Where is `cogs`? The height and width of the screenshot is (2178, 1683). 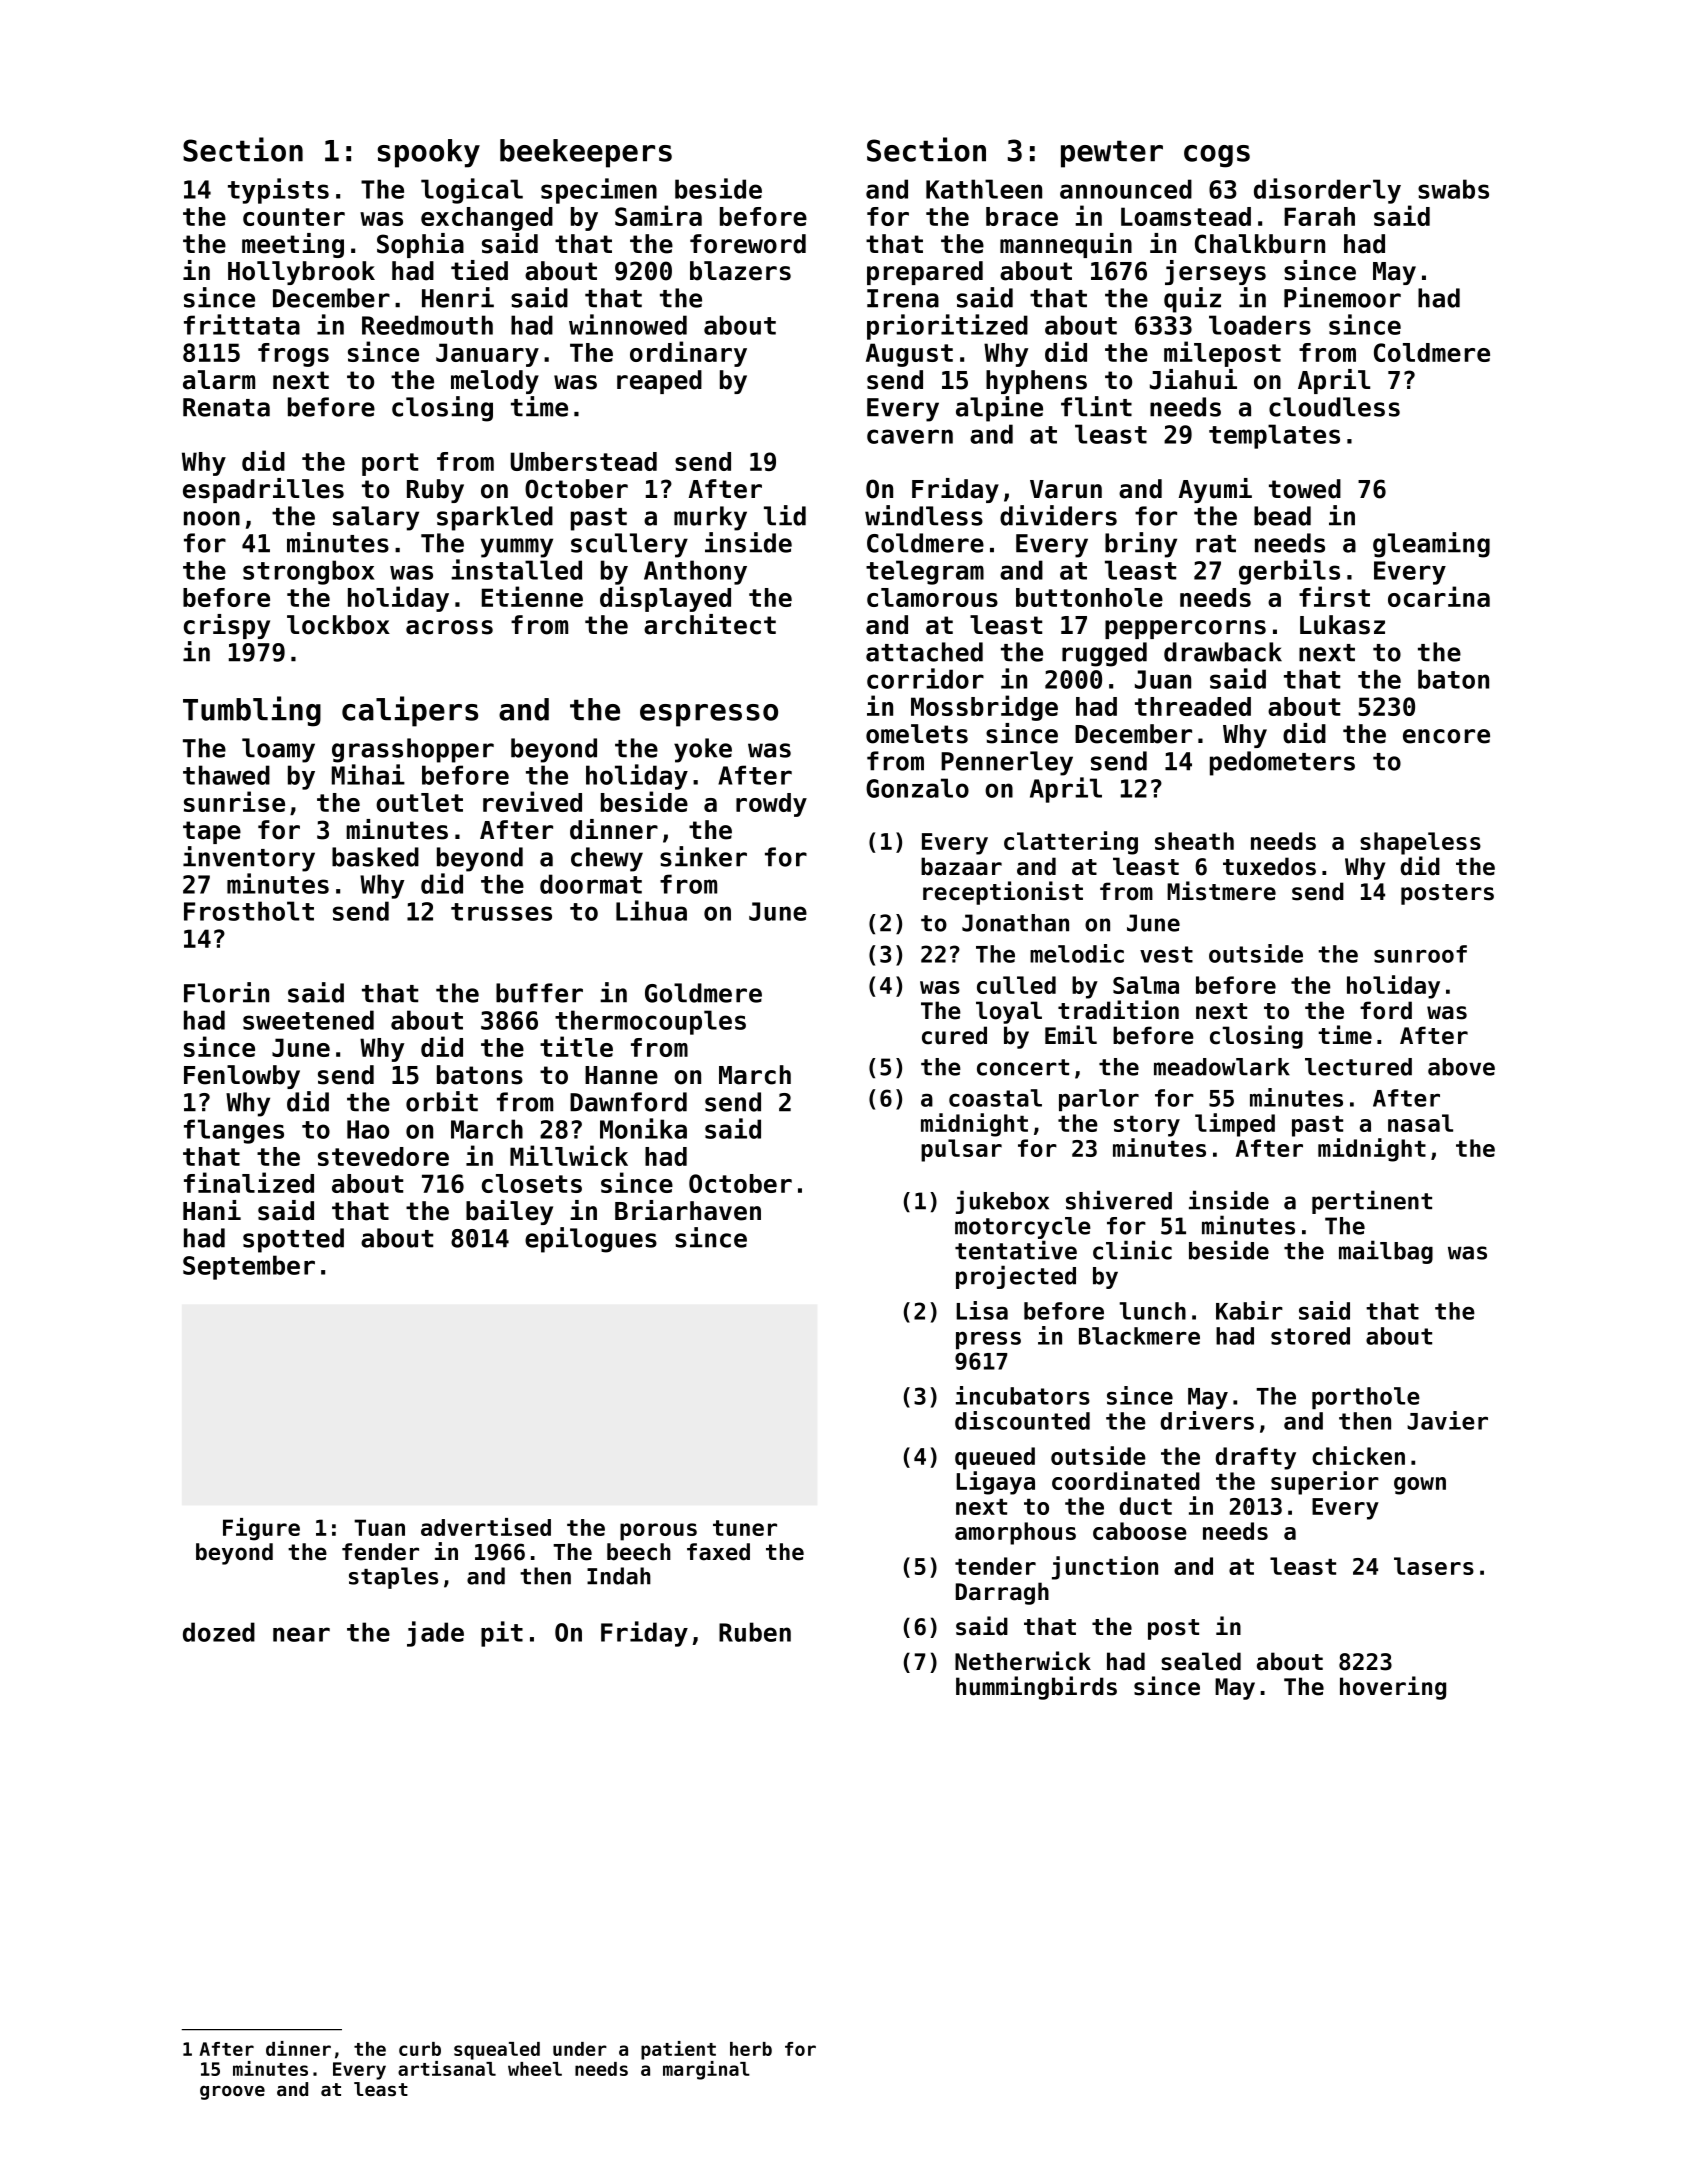 cogs is located at coordinates (1217, 156).
